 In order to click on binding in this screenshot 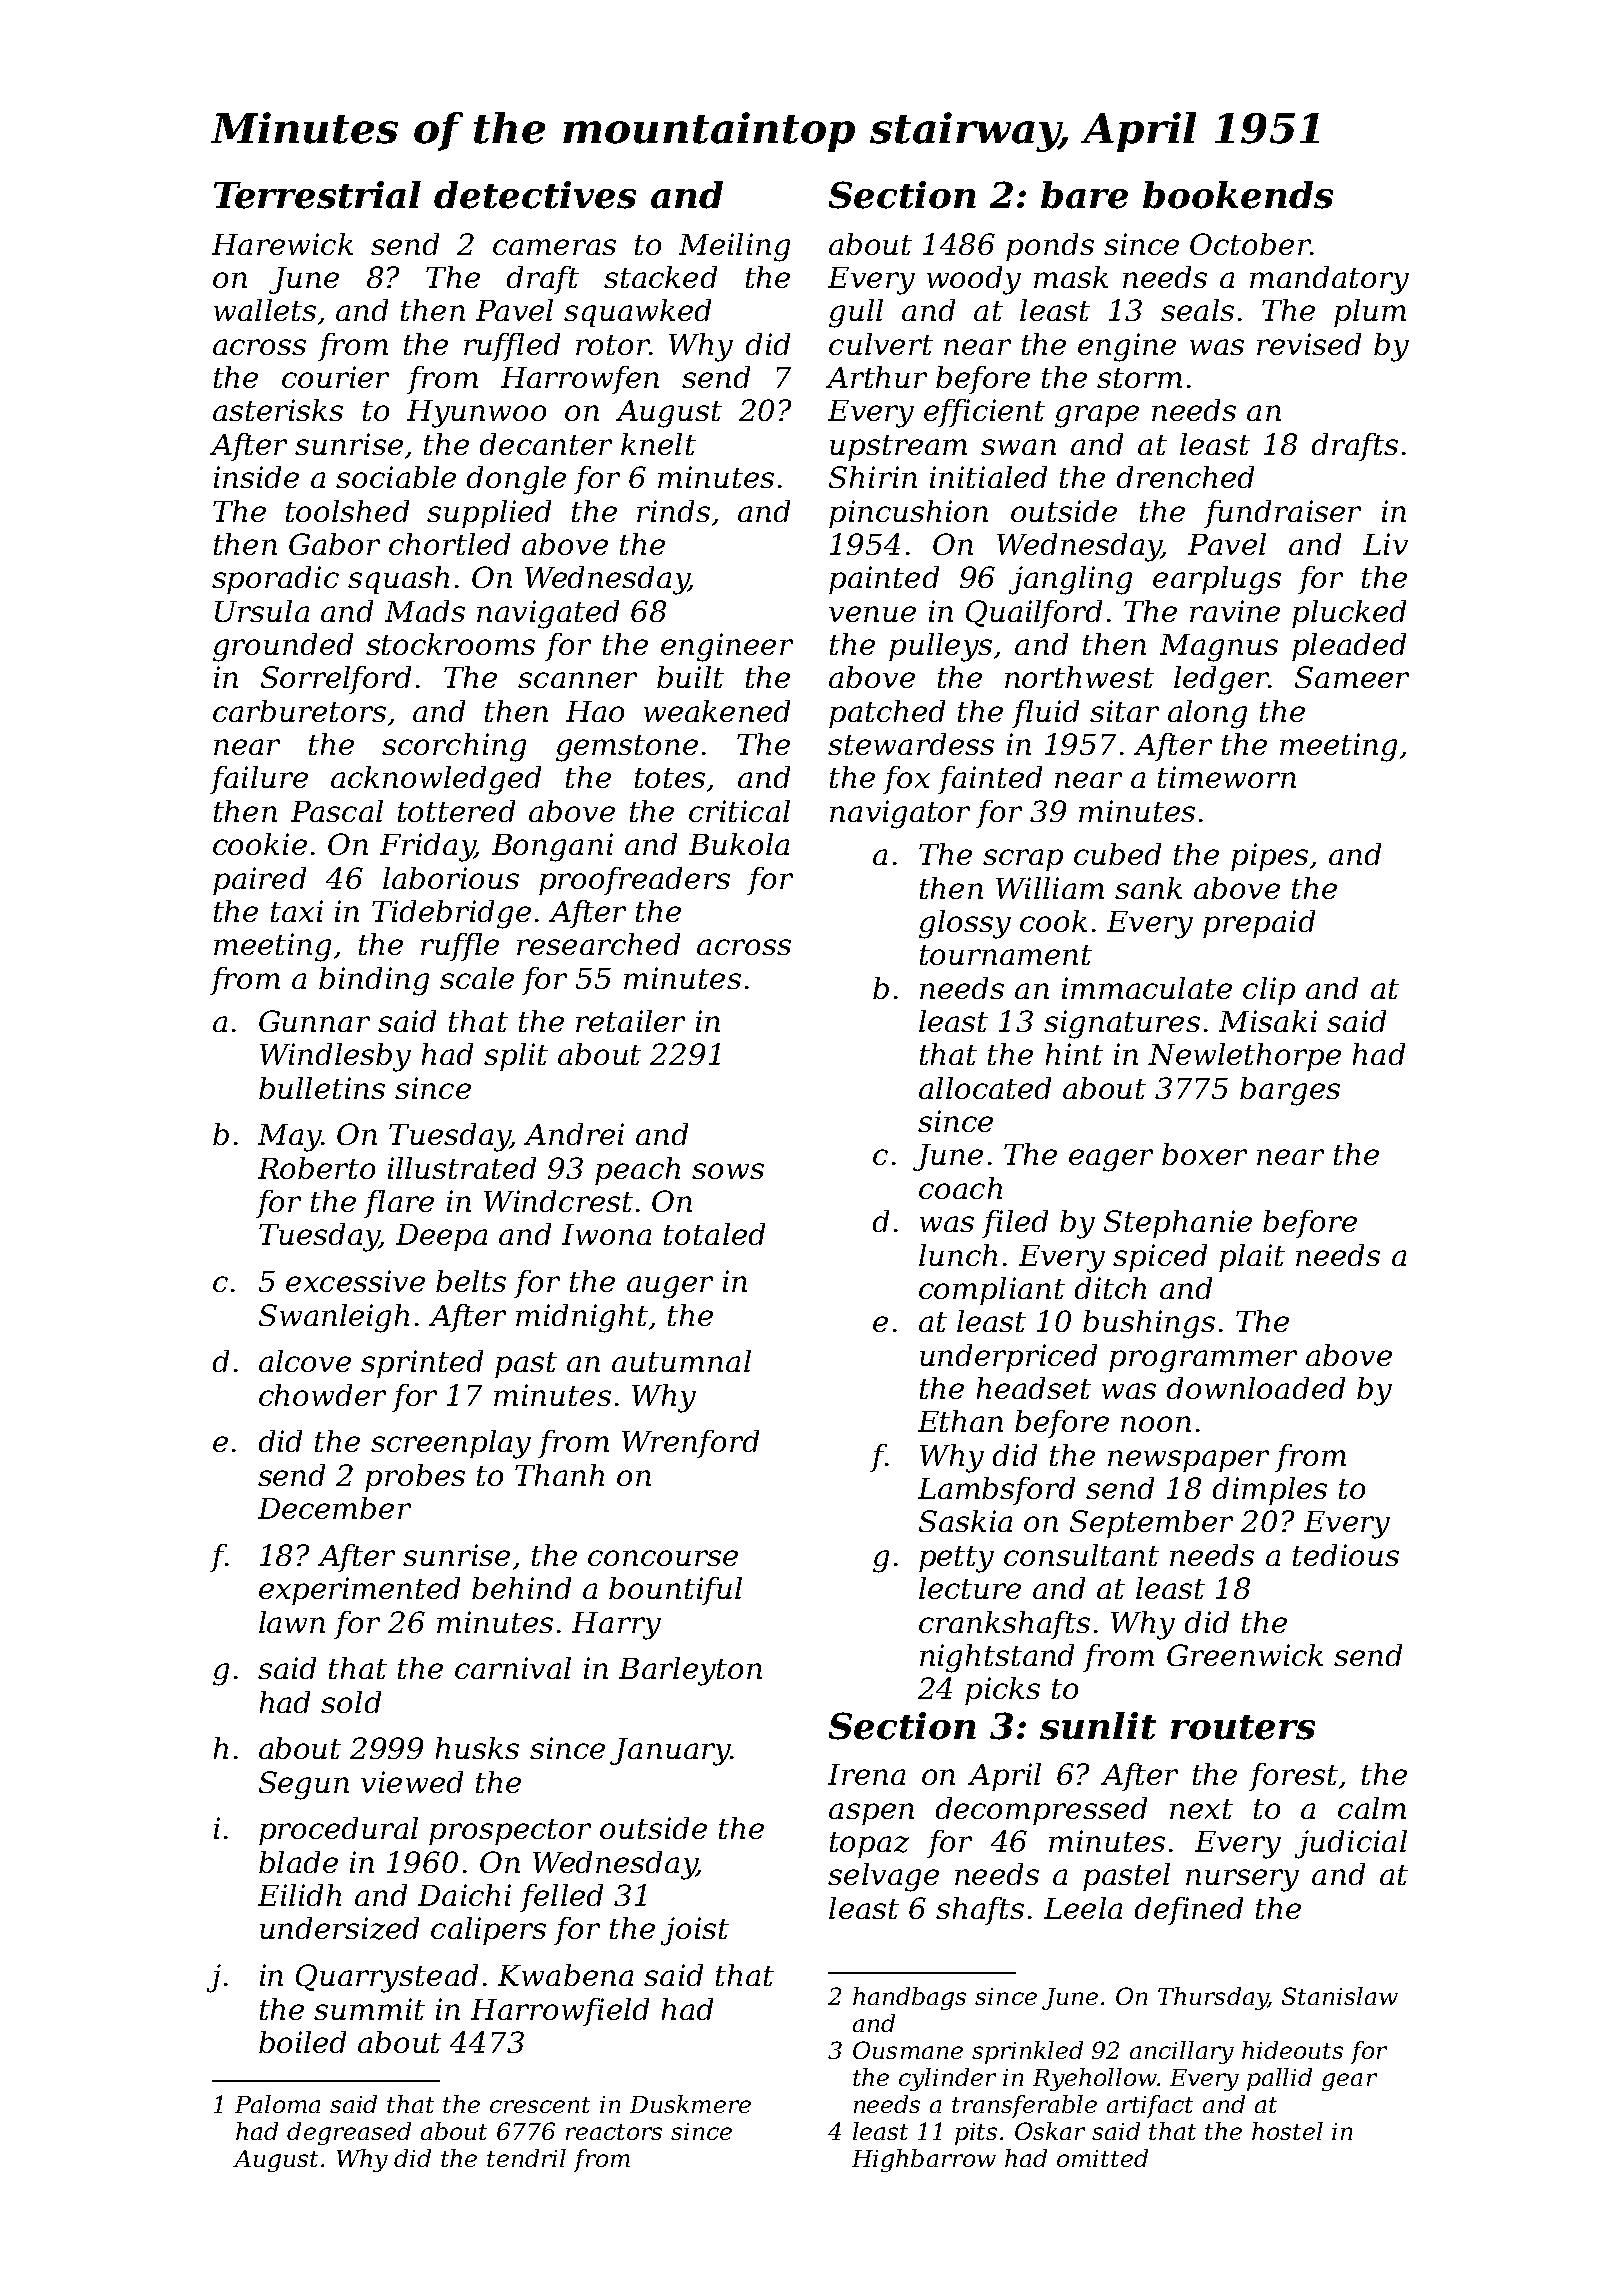, I will do `click(374, 981)`.
